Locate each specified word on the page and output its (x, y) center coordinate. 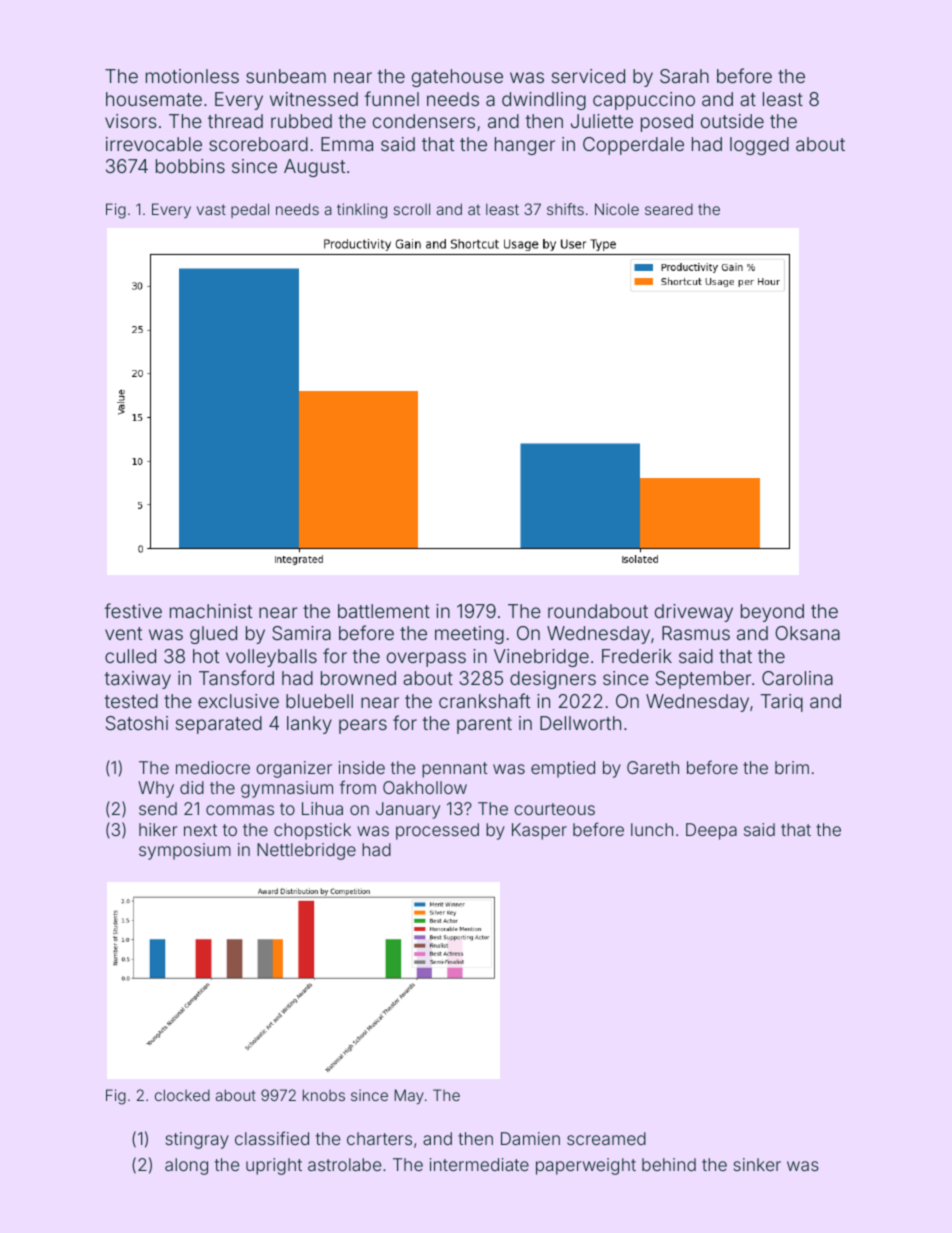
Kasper (539, 831)
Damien (530, 1138)
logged (759, 146)
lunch (652, 829)
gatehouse (457, 78)
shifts (565, 209)
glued (213, 635)
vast (211, 209)
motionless (192, 76)
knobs (324, 1095)
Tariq (782, 703)
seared (669, 209)
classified (272, 1138)
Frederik (637, 656)
